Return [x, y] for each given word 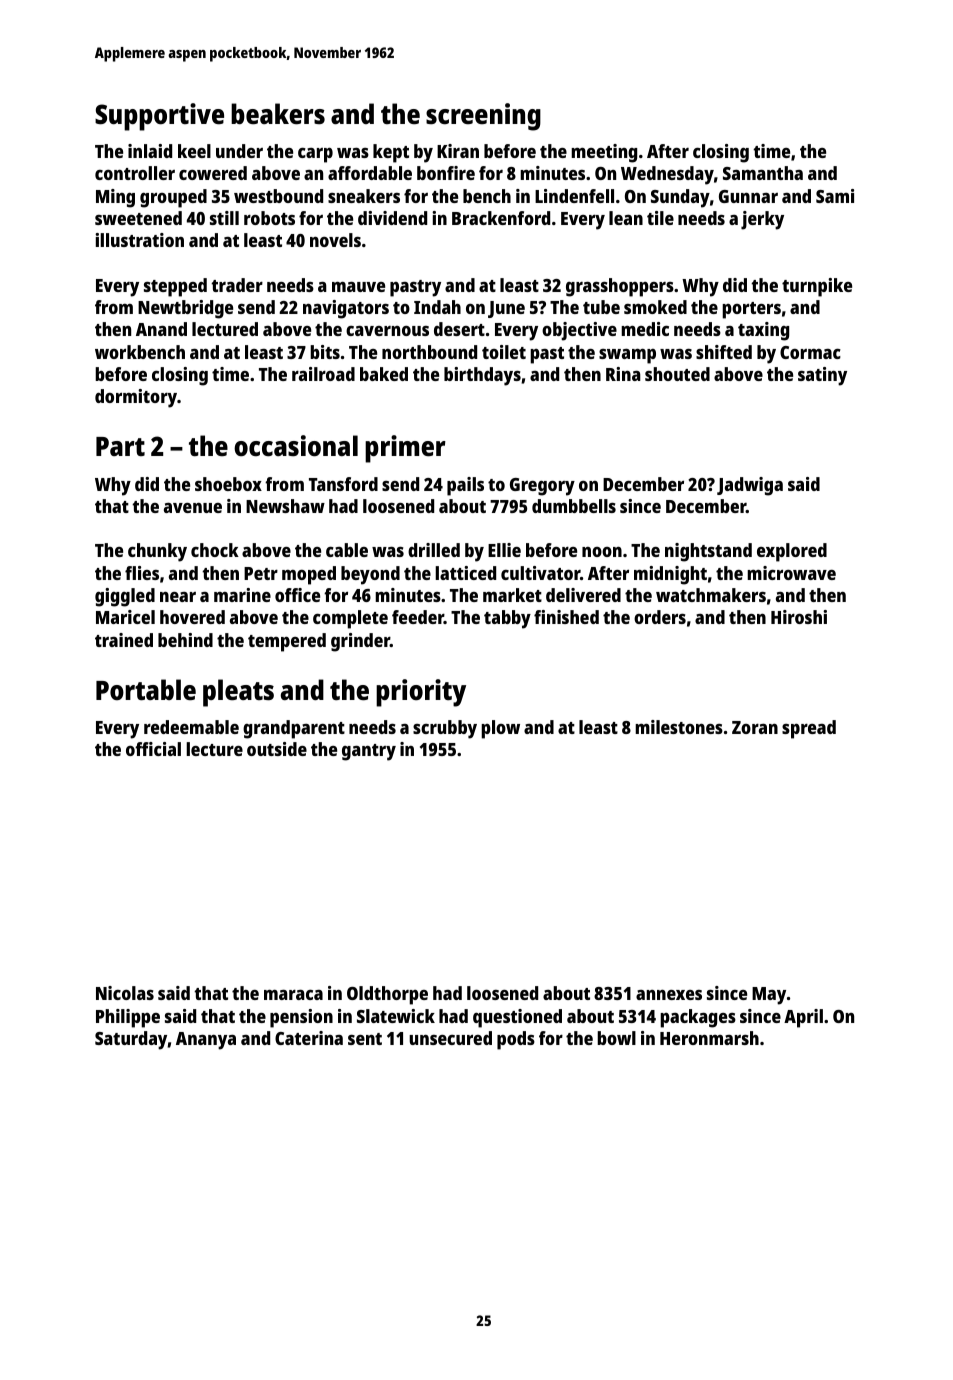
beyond [370, 575]
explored [792, 552]
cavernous [387, 331]
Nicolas [125, 993]
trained [124, 640]
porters [751, 310]
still [224, 218]
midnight [670, 575]
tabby [507, 619]
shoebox [228, 484]
